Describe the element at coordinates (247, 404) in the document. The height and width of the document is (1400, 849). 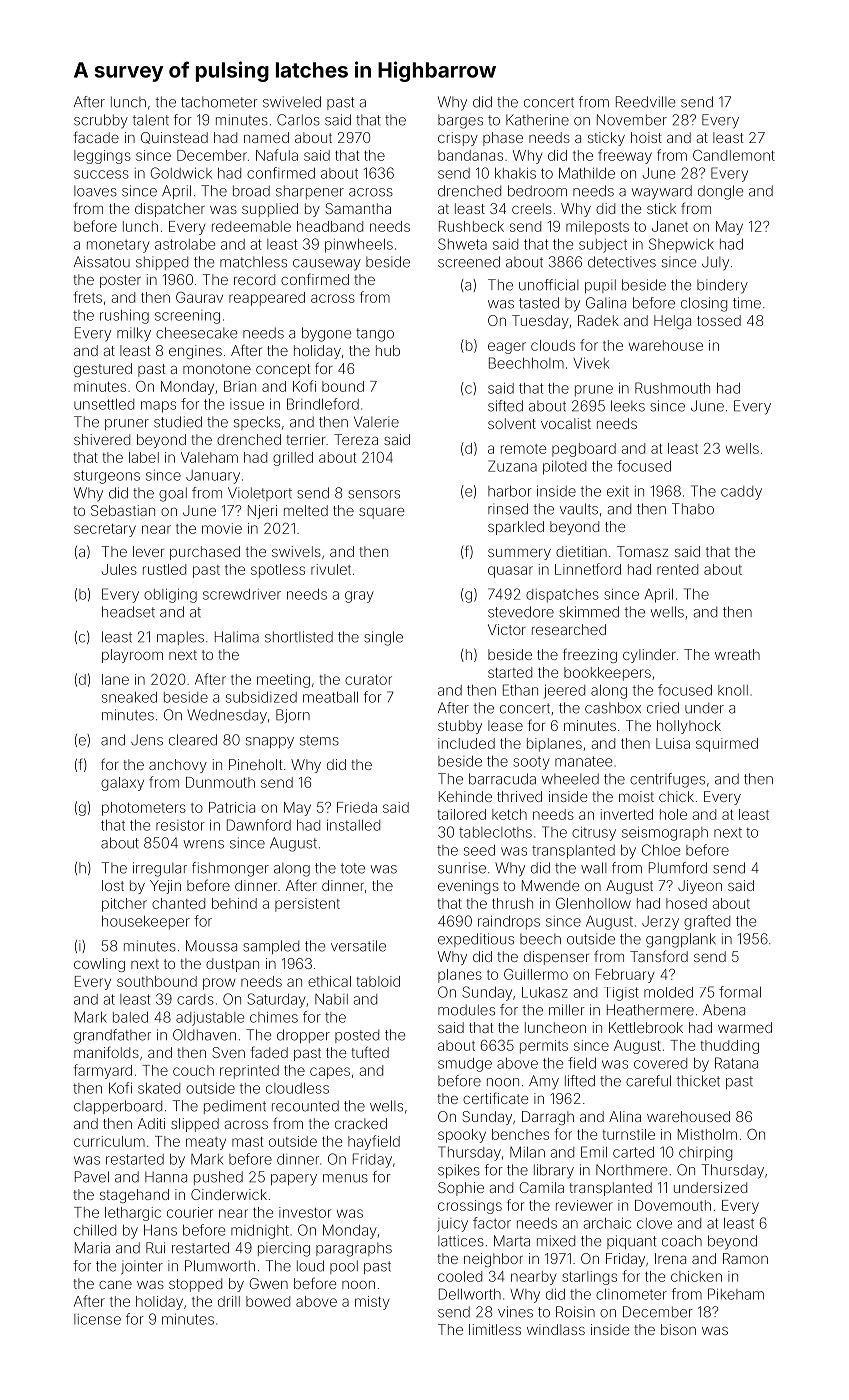
I see `issue` at that location.
